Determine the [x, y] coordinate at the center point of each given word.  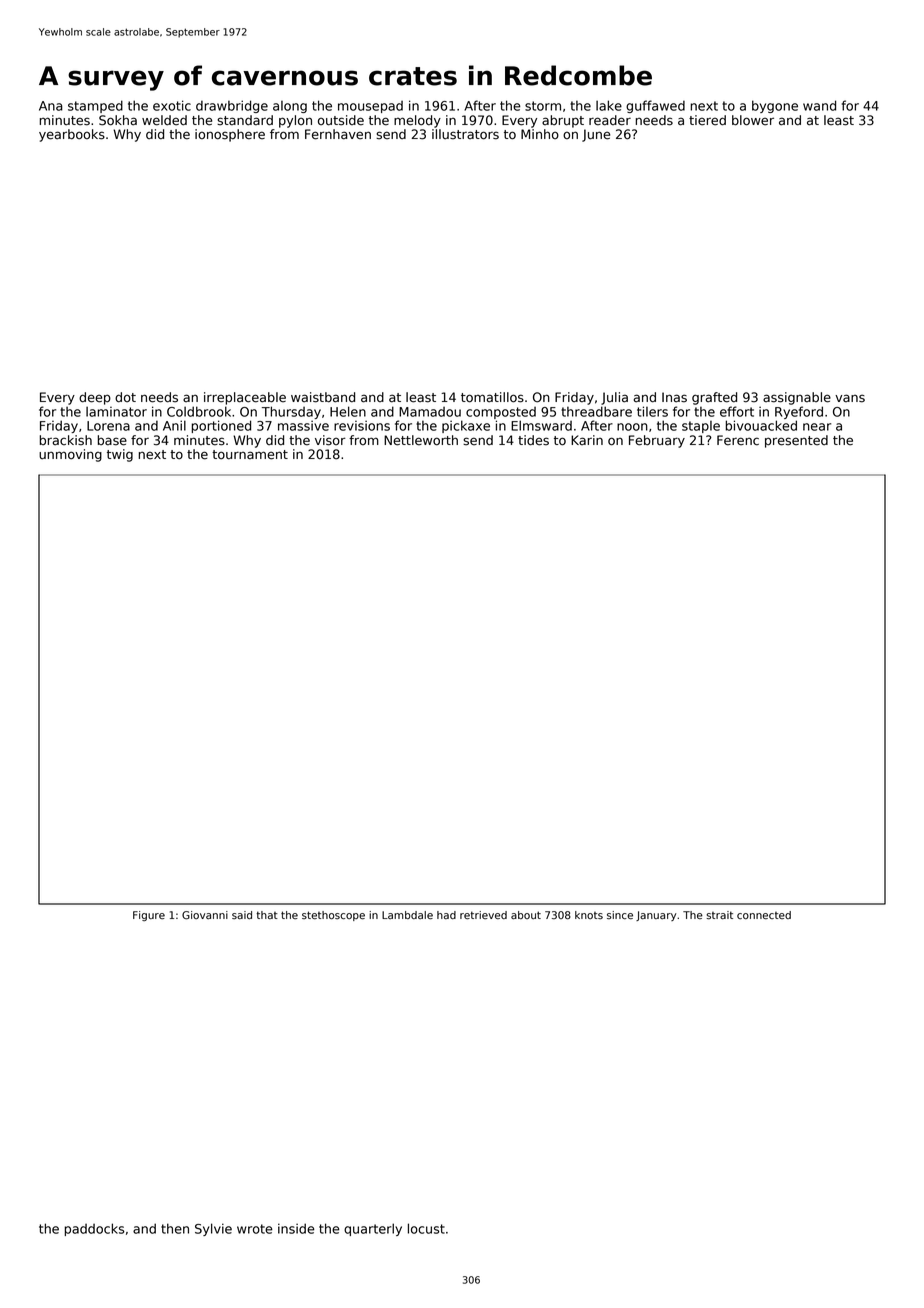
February [657, 441]
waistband [323, 397]
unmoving [70, 455]
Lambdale [407, 915]
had [446, 915]
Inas [674, 397]
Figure [149, 916]
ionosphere [230, 135]
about [526, 915]
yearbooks [72, 135]
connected [764, 915]
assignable [797, 398]
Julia [614, 398]
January [656, 916]
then [175, 1228]
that [267, 915]
